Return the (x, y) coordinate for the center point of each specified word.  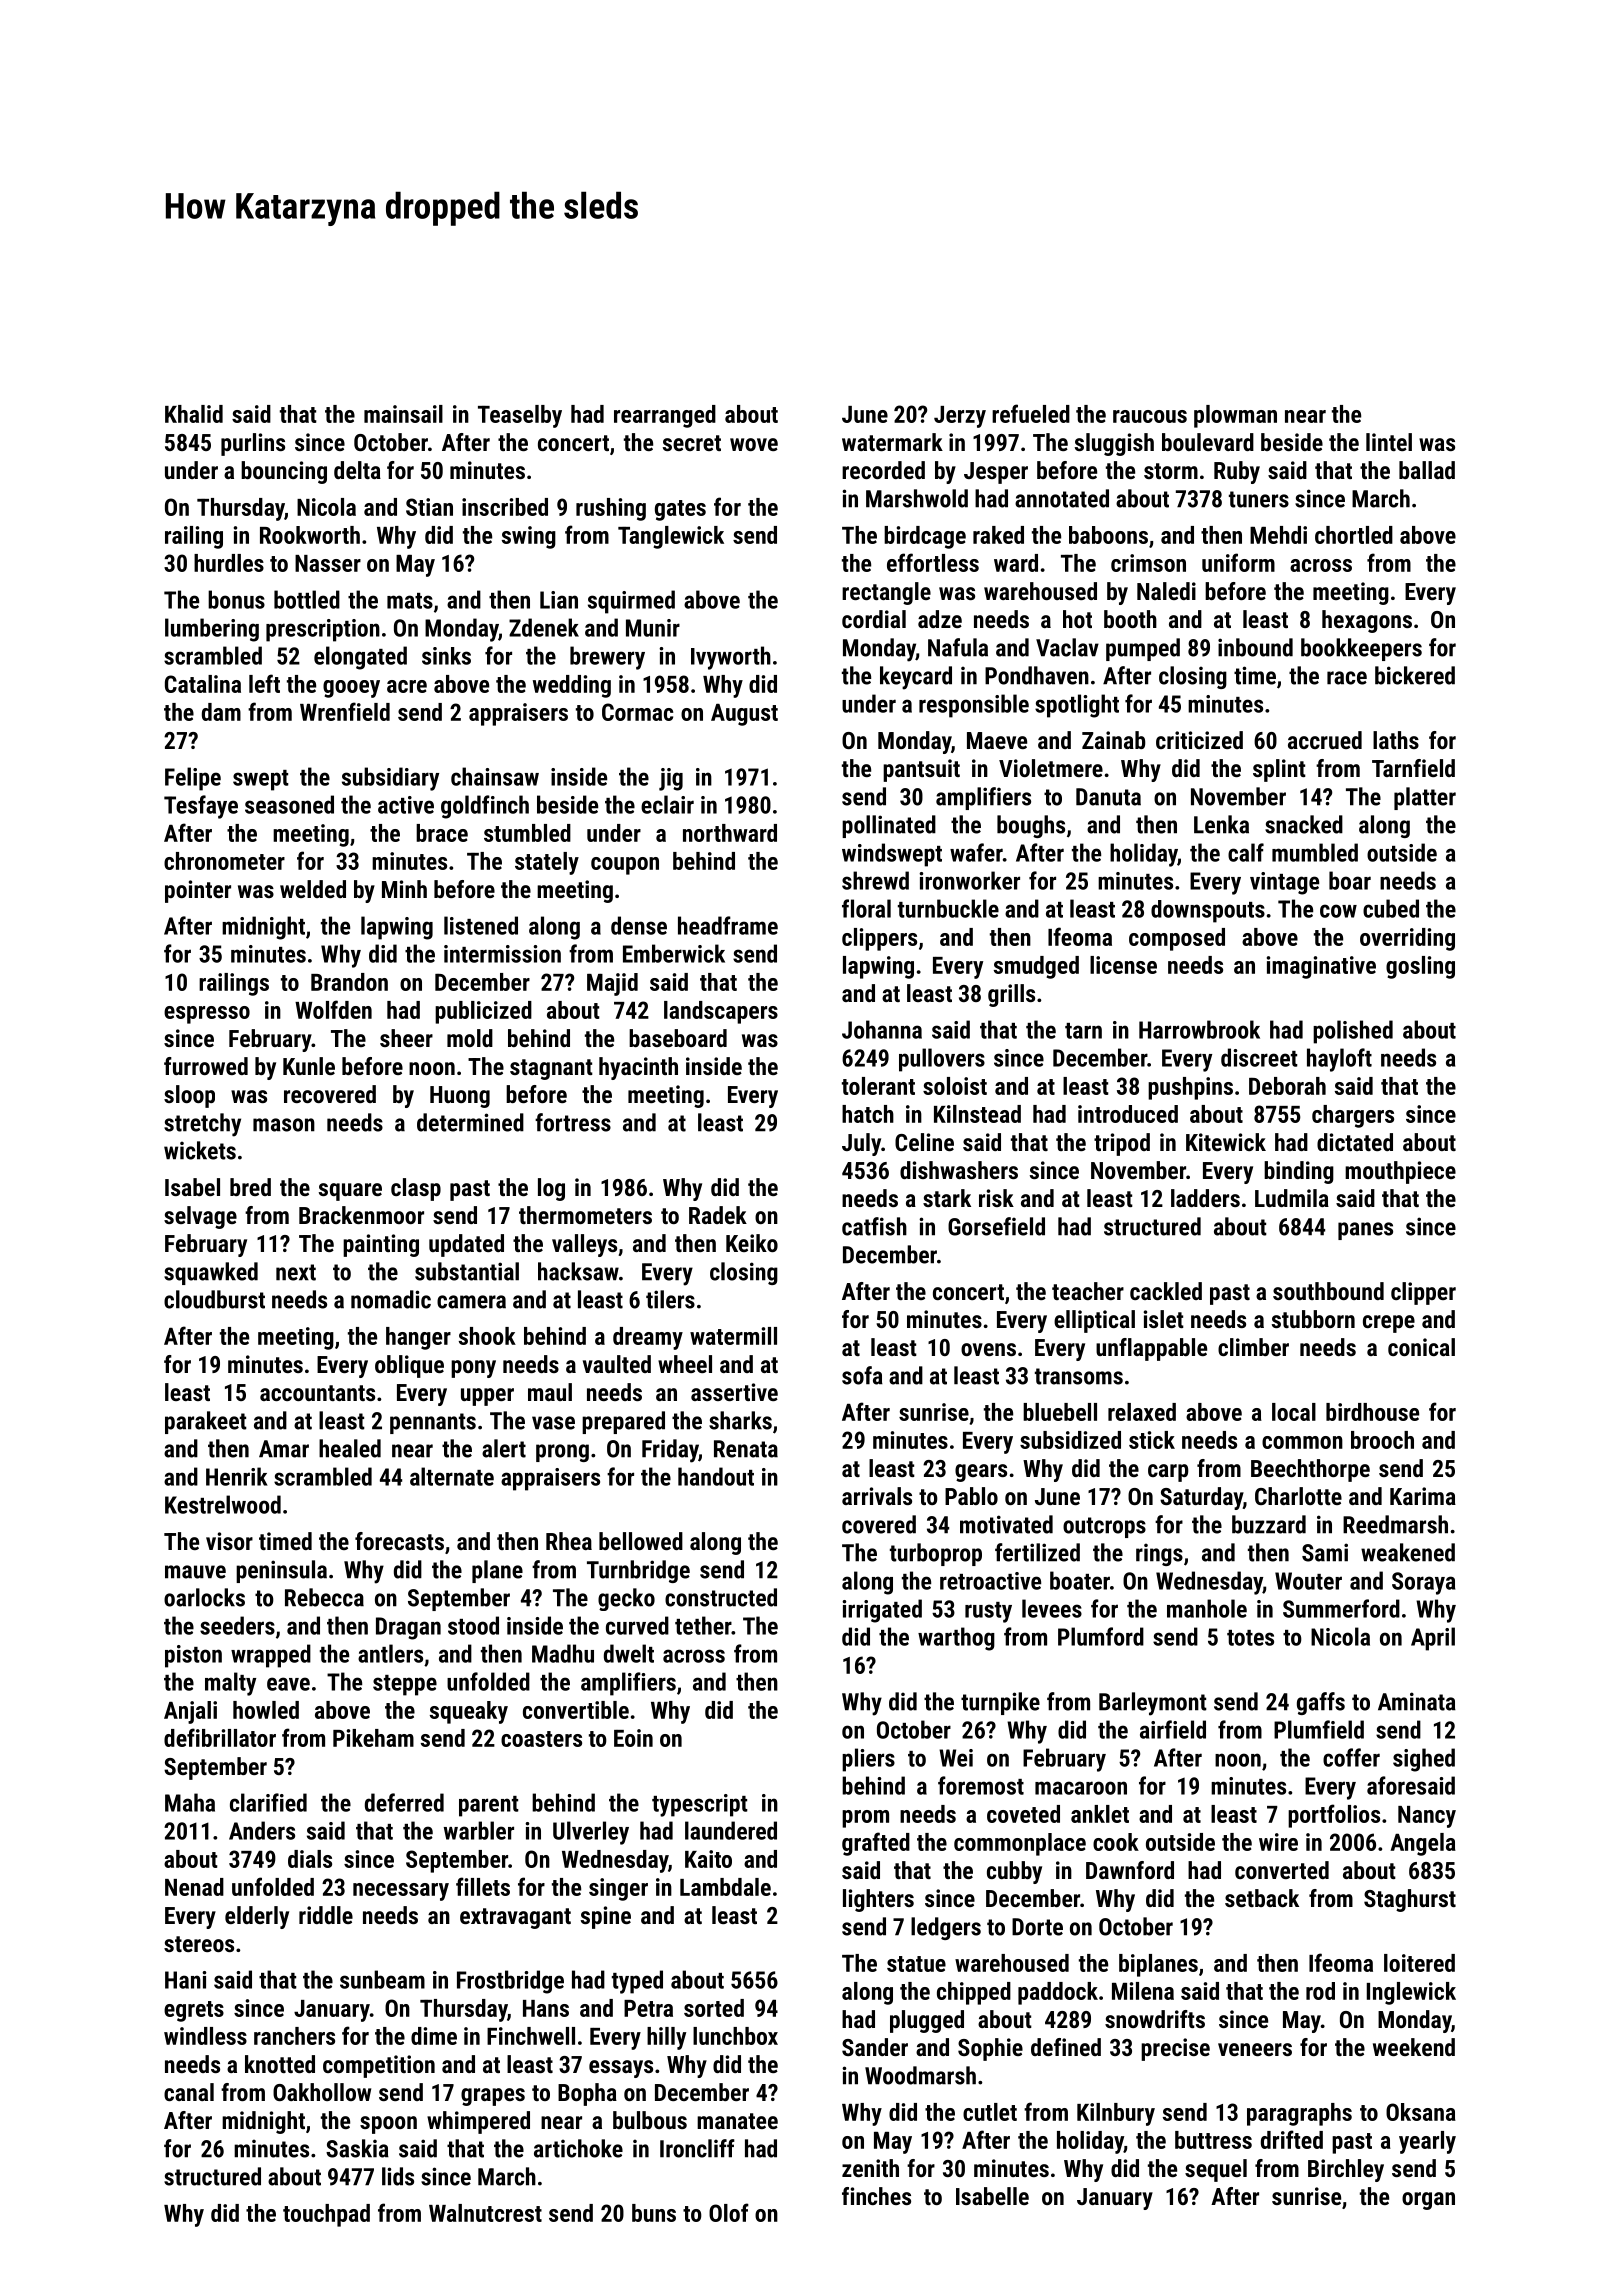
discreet (1259, 1057)
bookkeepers (1361, 649)
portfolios (1334, 1816)
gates (680, 510)
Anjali (190, 1712)
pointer (198, 891)
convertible (576, 1710)
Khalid (194, 414)
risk (996, 1198)
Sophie (990, 2049)
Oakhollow (322, 2092)
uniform (1238, 562)
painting (381, 1245)
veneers (1255, 2049)
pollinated (889, 826)
